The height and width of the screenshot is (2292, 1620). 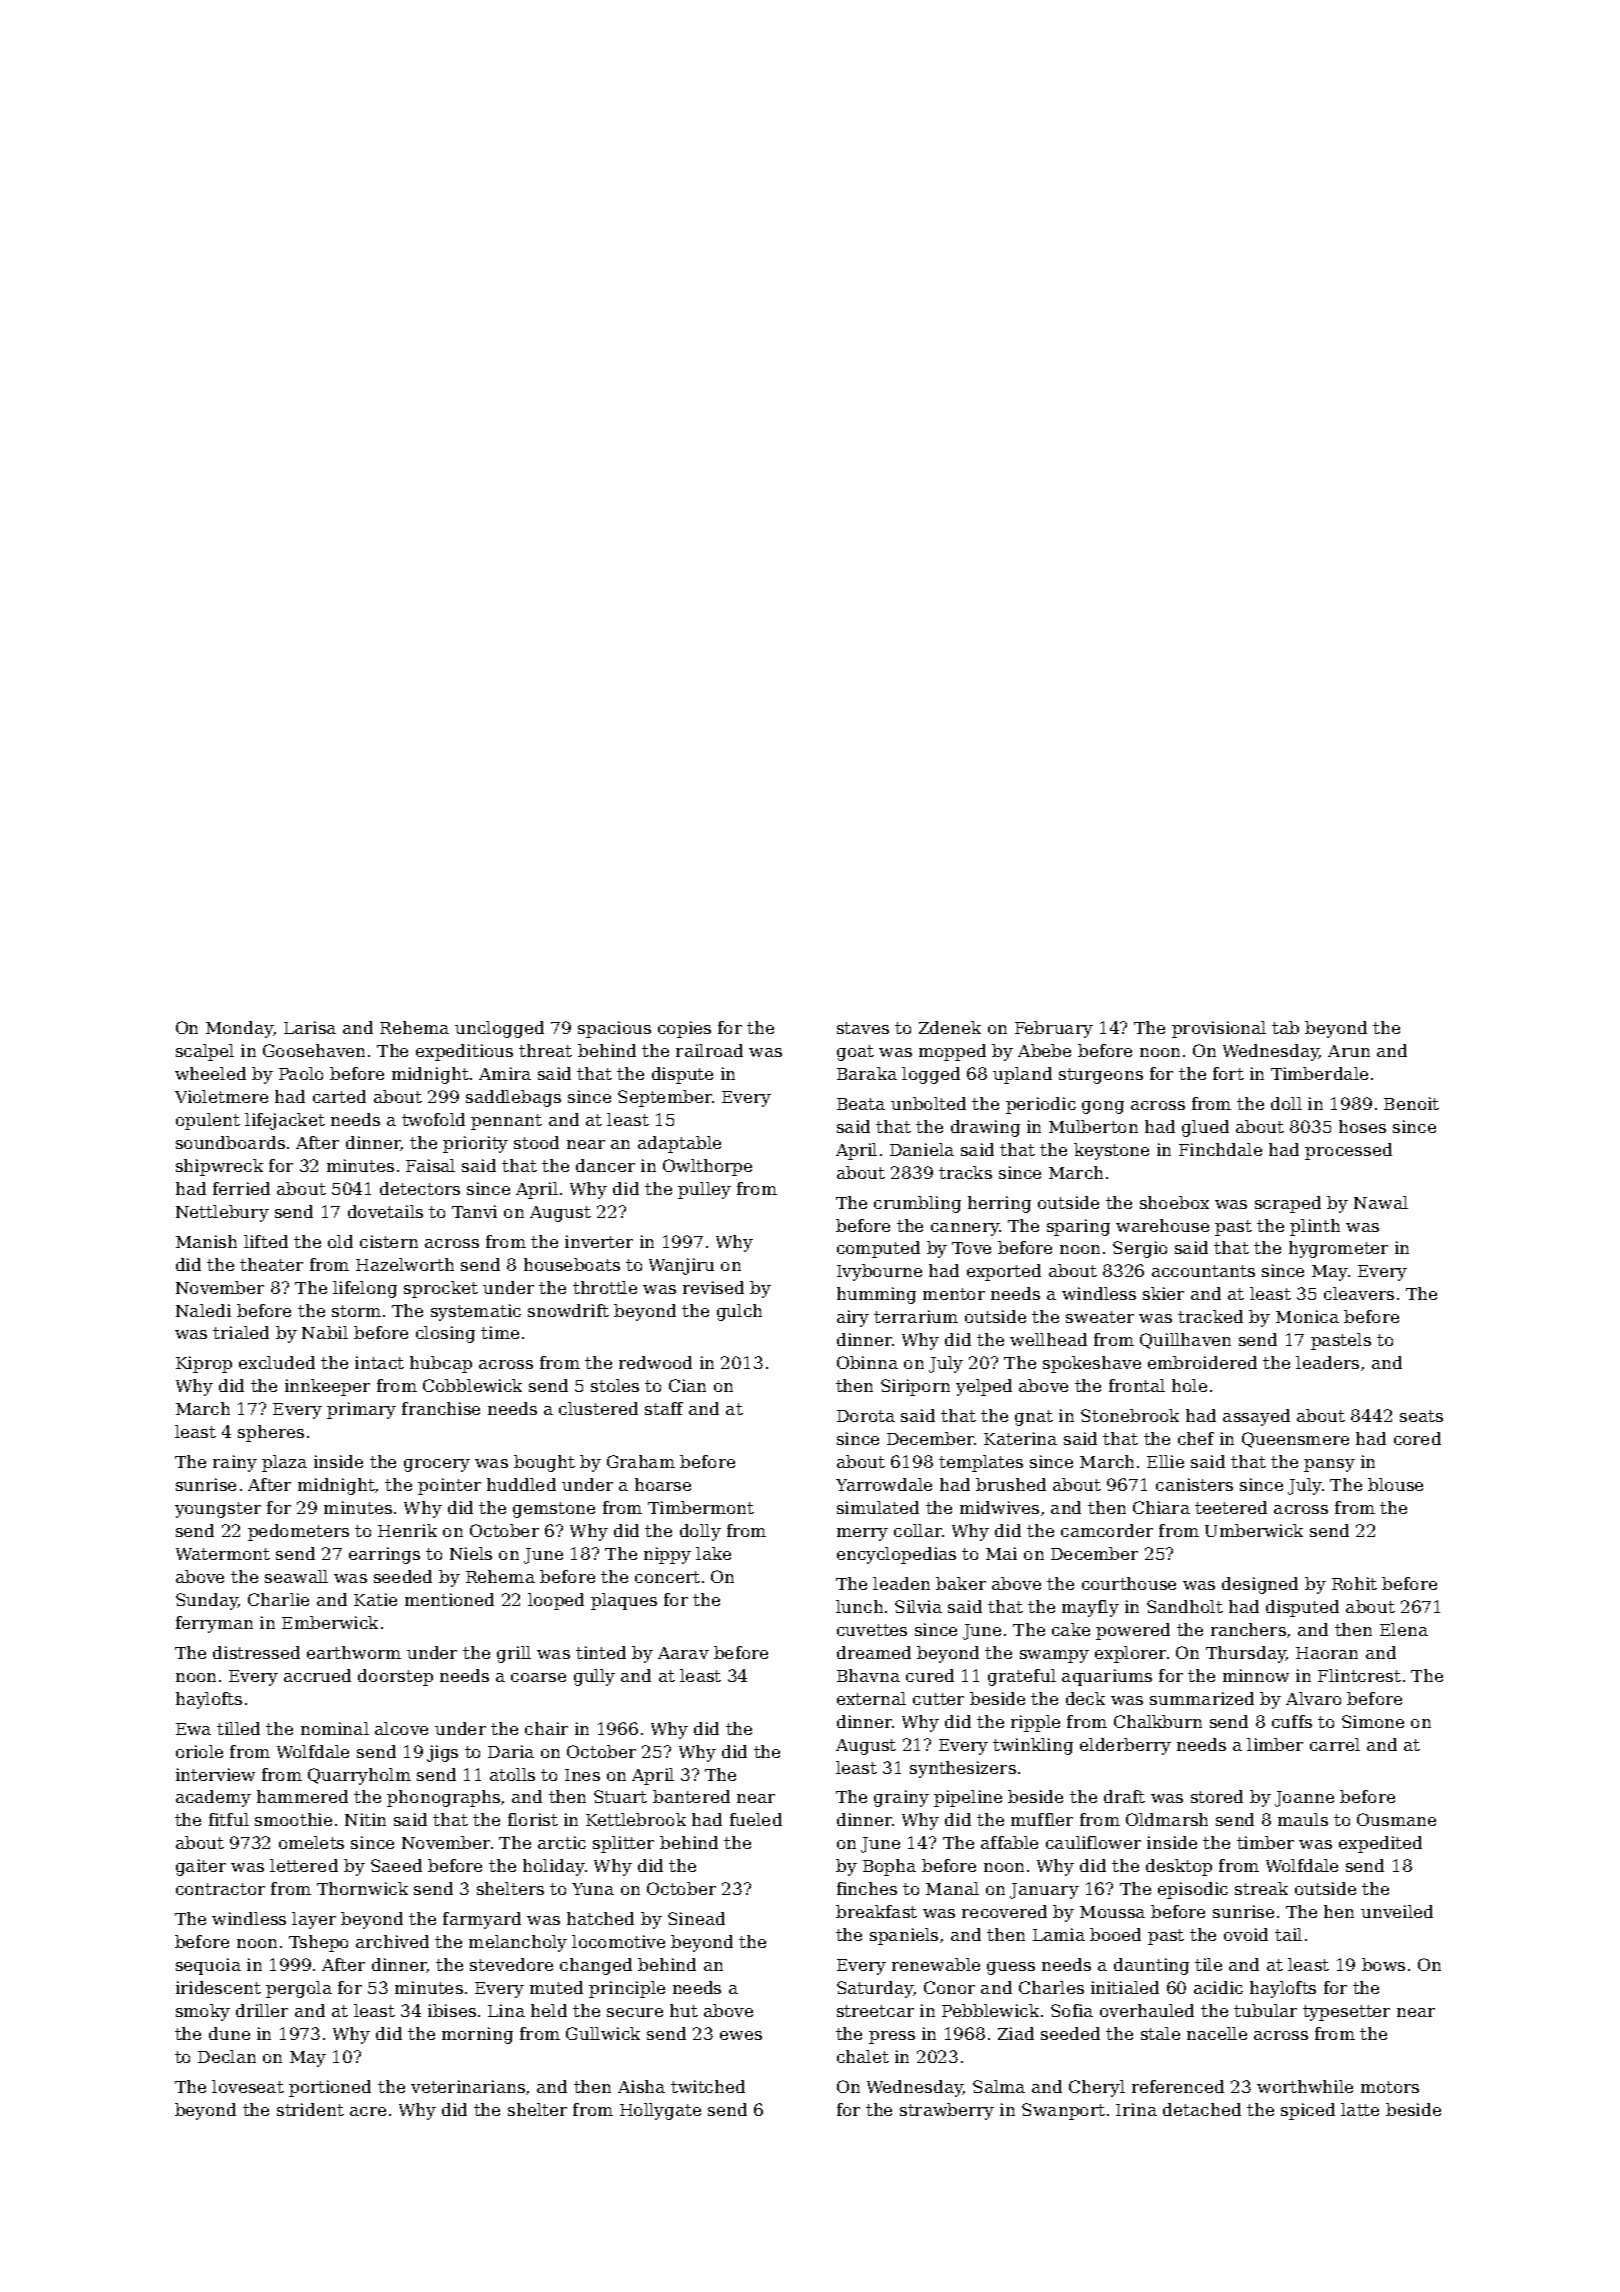 I want to click on finches, so click(x=867, y=1888).
